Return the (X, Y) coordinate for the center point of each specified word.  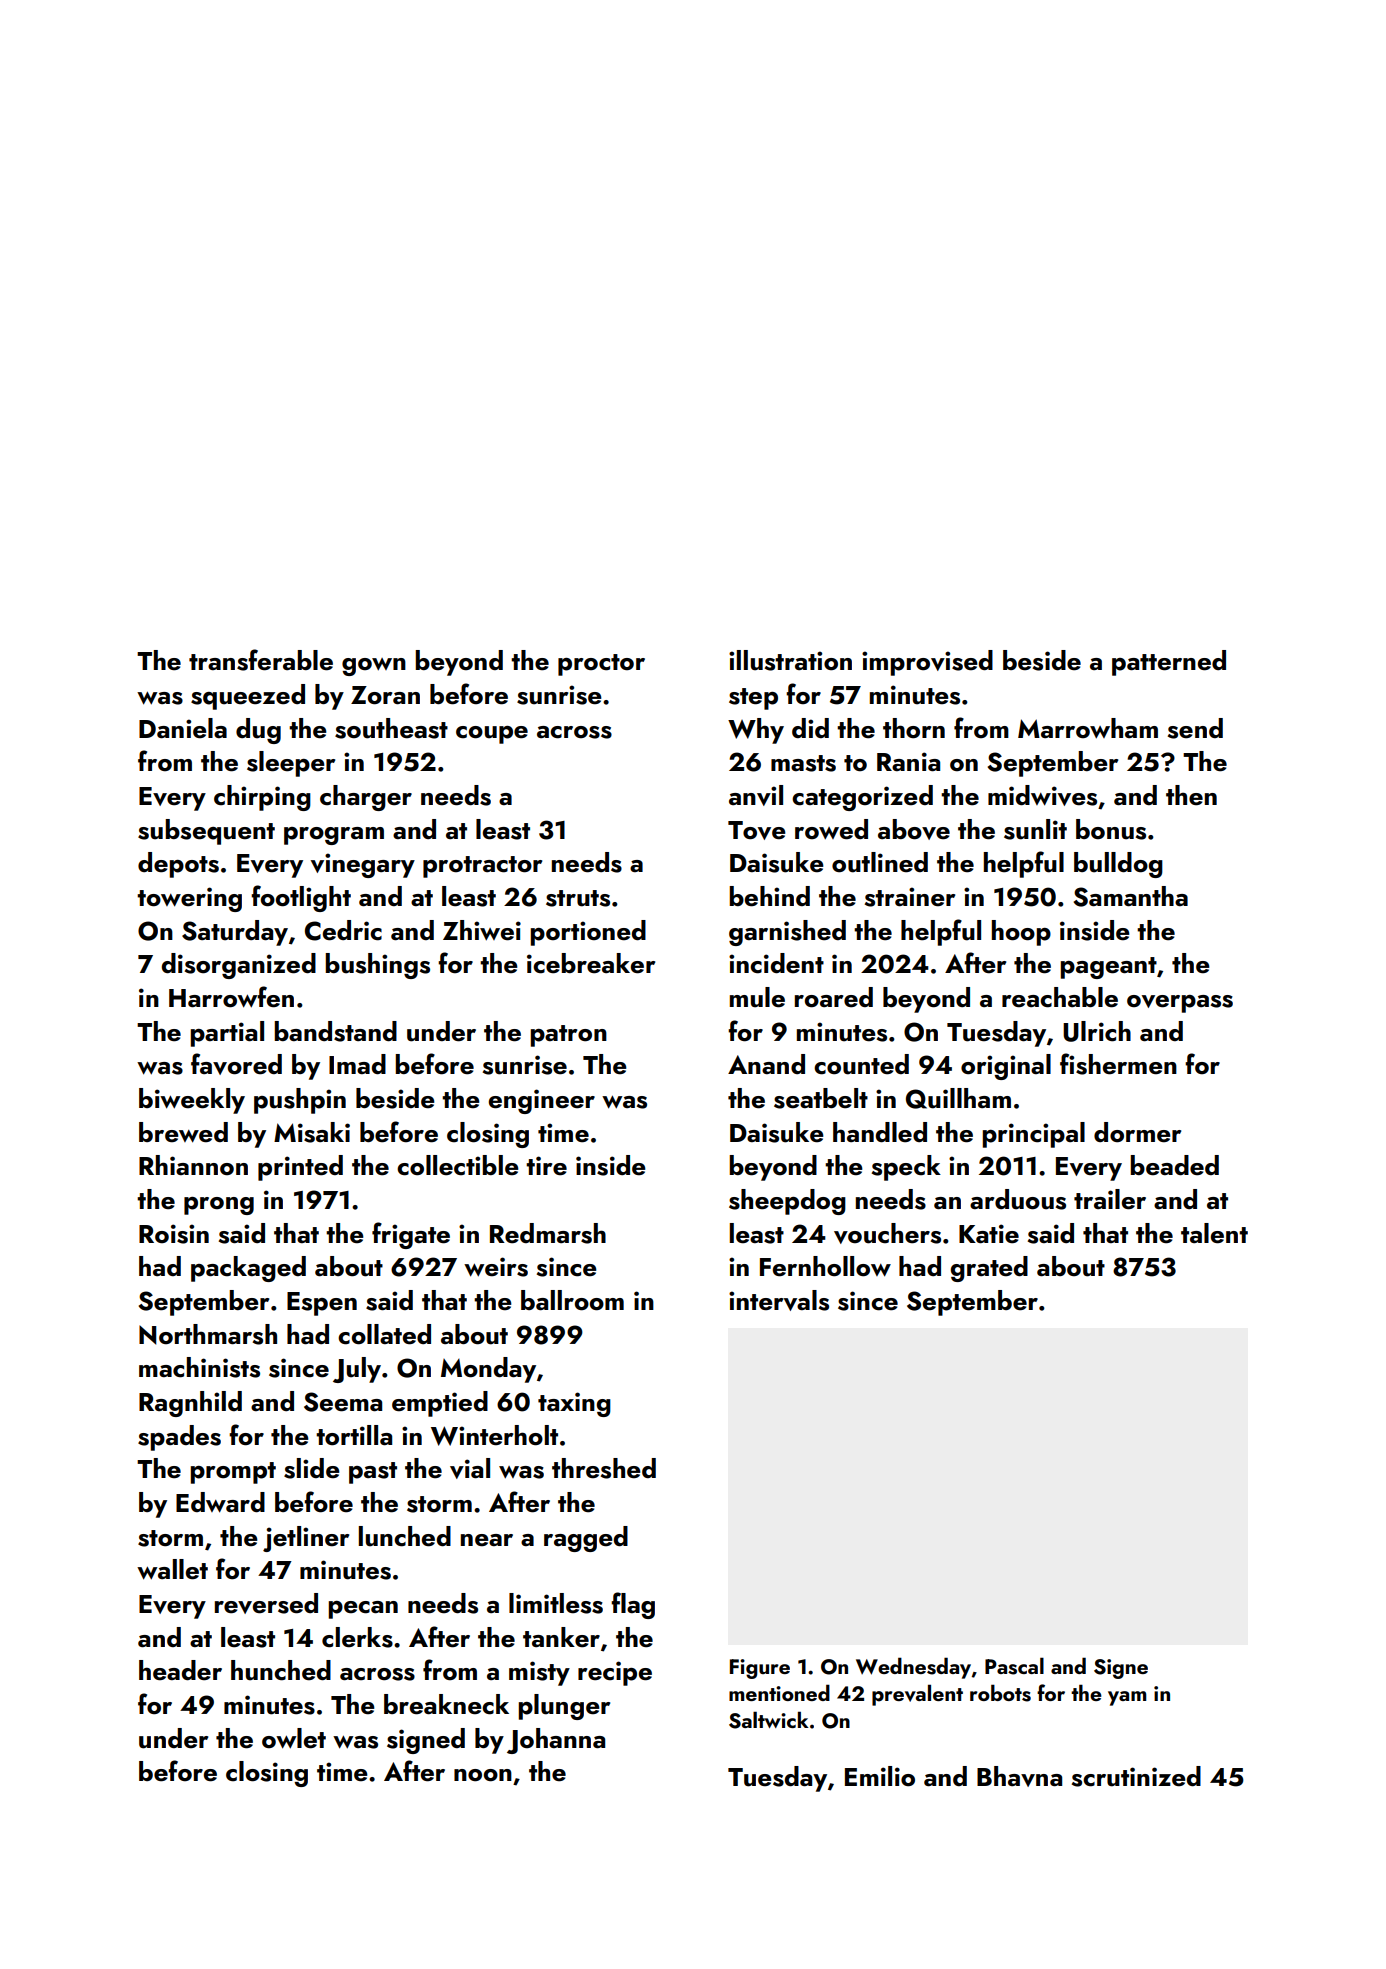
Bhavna (1019, 1776)
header (180, 1670)
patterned (1169, 663)
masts (803, 763)
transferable (261, 660)
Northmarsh (208, 1334)
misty (539, 1673)
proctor (601, 665)
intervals (779, 1300)
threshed (604, 1468)
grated (989, 1269)
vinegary (363, 865)
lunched (405, 1536)
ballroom (572, 1300)
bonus (1111, 829)
